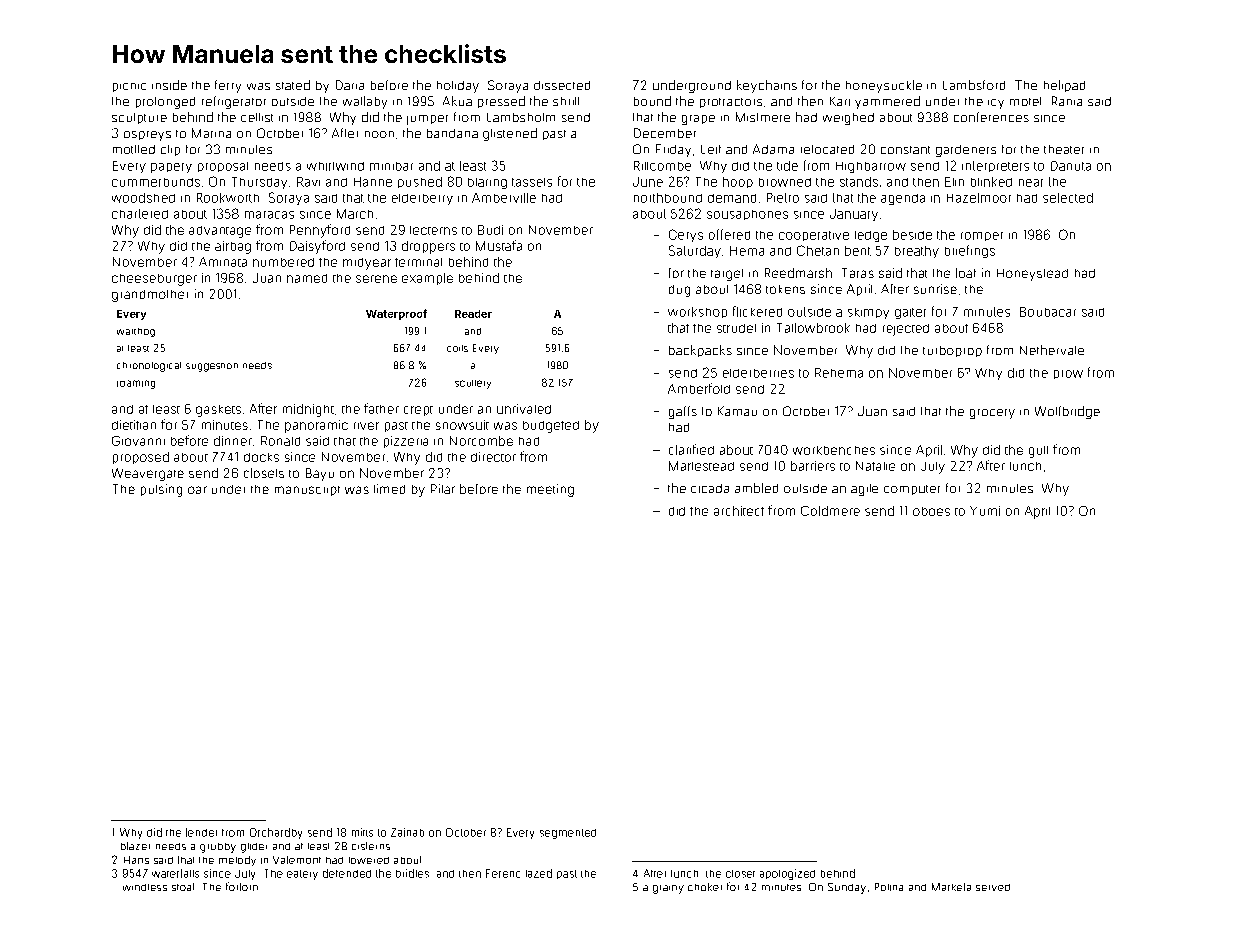 This image has width=1233, height=952. Describe the element at coordinates (739, 511) in the image. I see `architect` at that location.
